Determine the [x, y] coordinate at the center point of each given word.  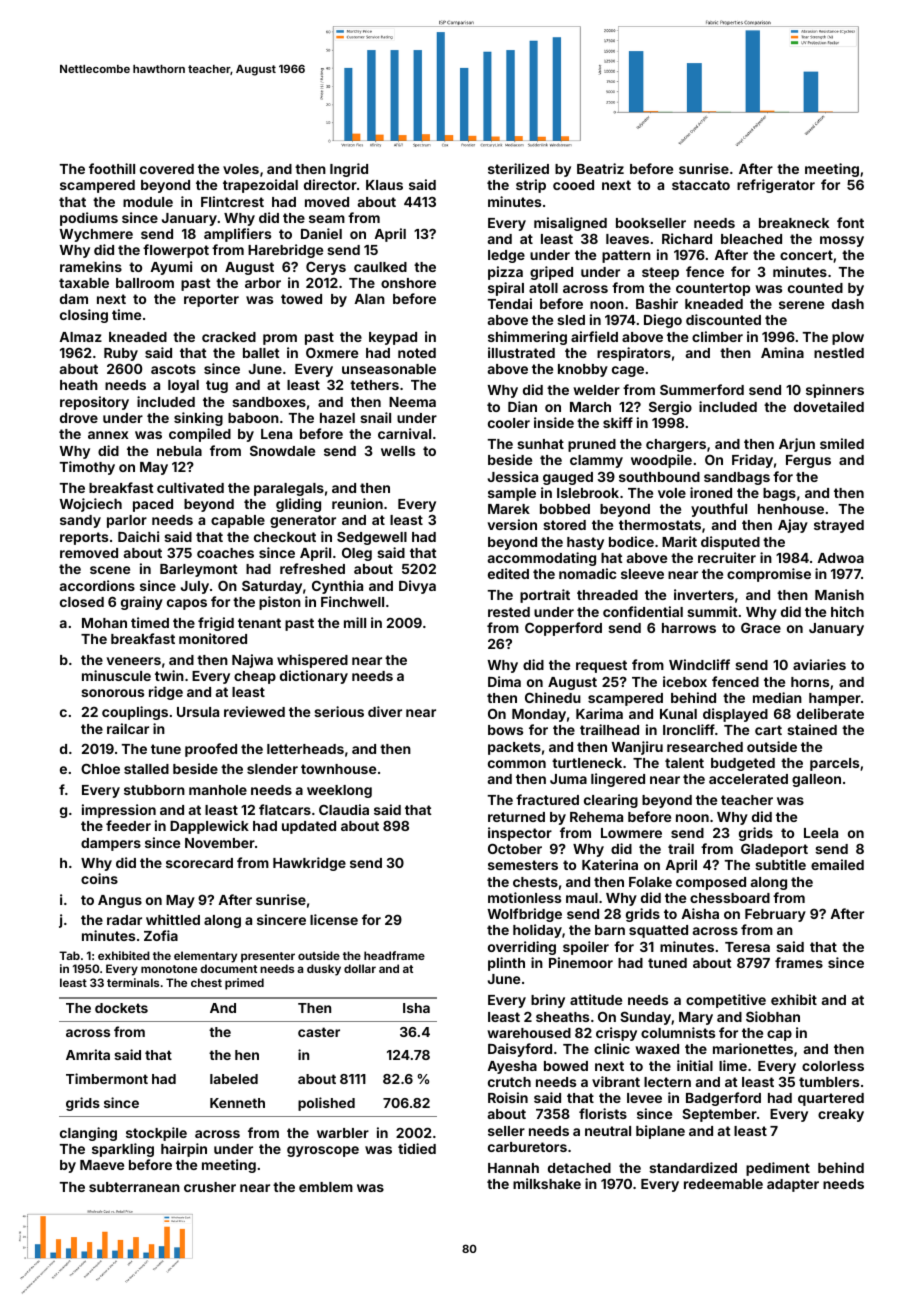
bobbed [565, 509]
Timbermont [107, 1078]
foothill [112, 168]
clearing [611, 801]
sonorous [112, 693]
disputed [730, 543]
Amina [782, 352]
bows [505, 730]
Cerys [326, 268]
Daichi [138, 536]
